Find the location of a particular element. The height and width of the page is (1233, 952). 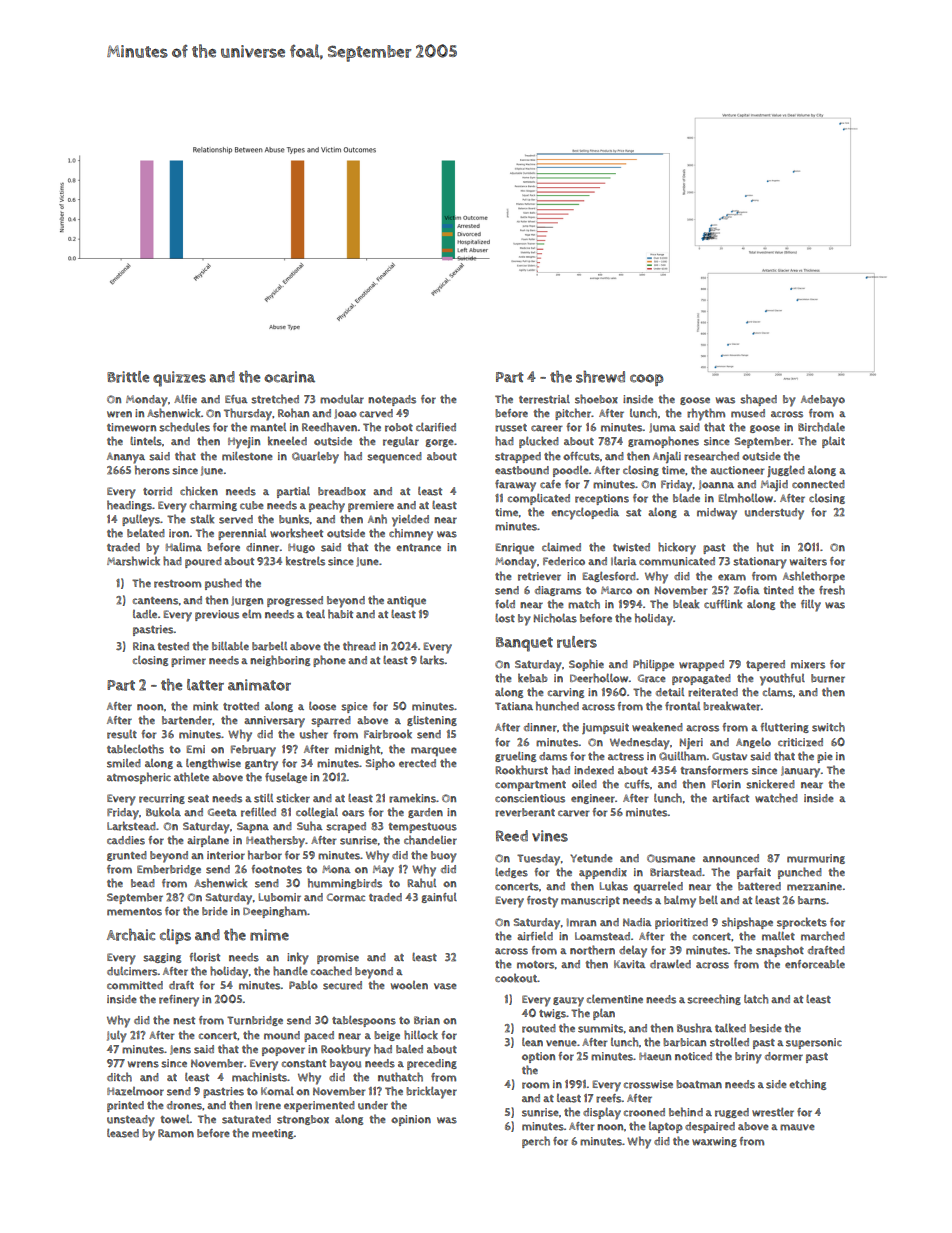

airfield is located at coordinates (535, 936).
